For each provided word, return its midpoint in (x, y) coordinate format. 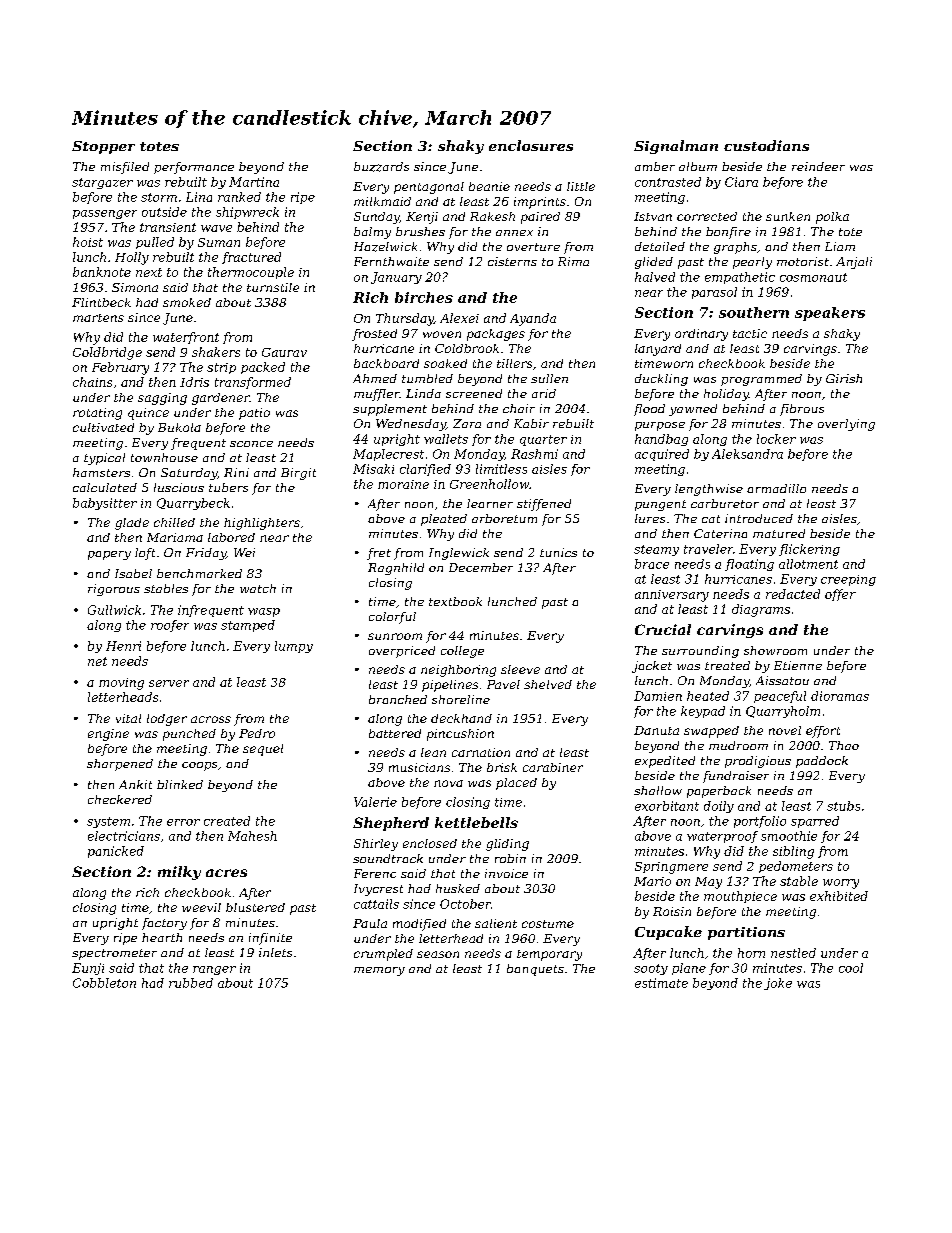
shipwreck (247, 213)
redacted (793, 594)
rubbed (191, 983)
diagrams (761, 610)
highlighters (262, 524)
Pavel (503, 684)
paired (540, 218)
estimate (661, 983)
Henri (123, 646)
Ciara (741, 182)
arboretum (504, 518)
